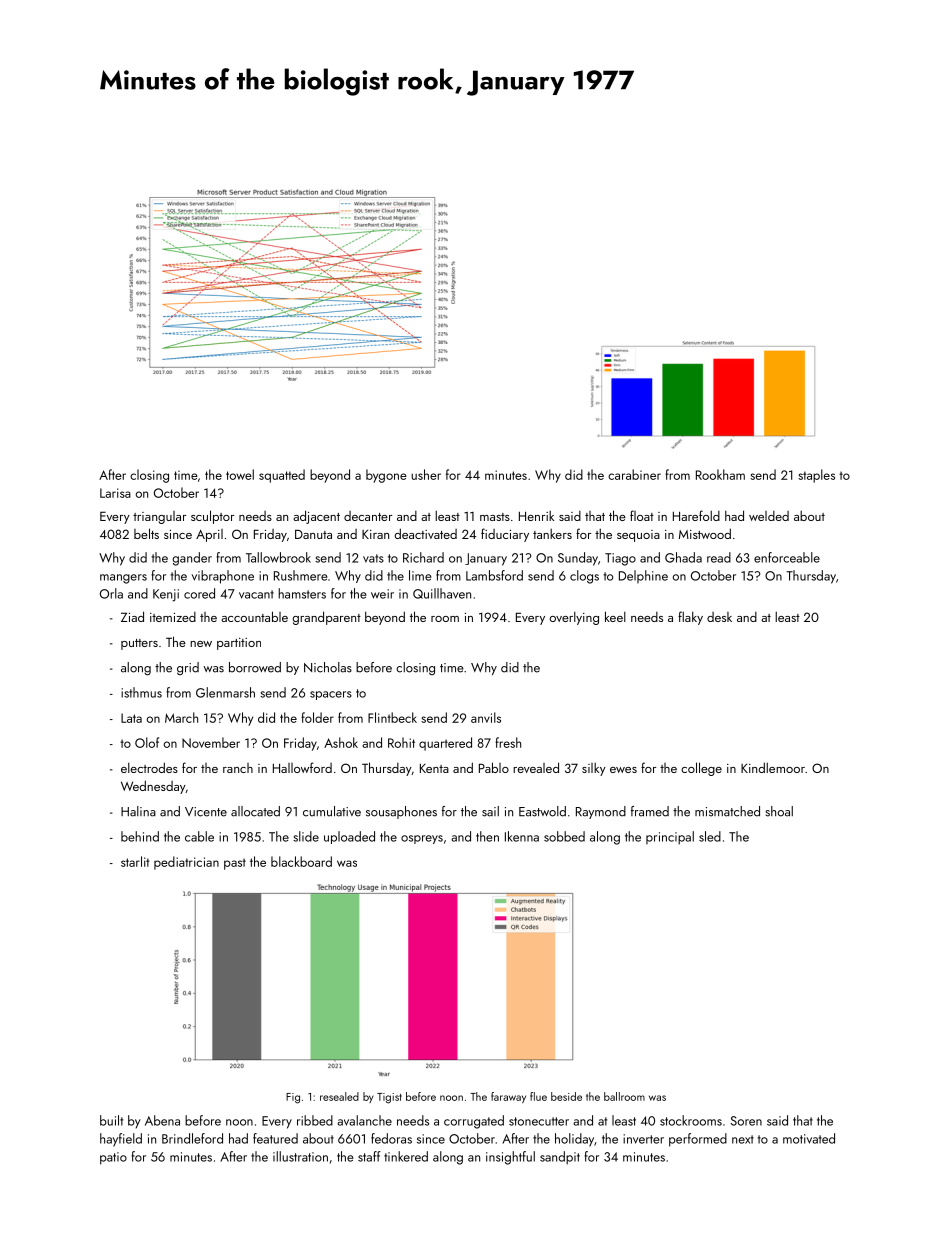  Describe the element at coordinates (779, 811) in the document. I see `shoal` at that location.
